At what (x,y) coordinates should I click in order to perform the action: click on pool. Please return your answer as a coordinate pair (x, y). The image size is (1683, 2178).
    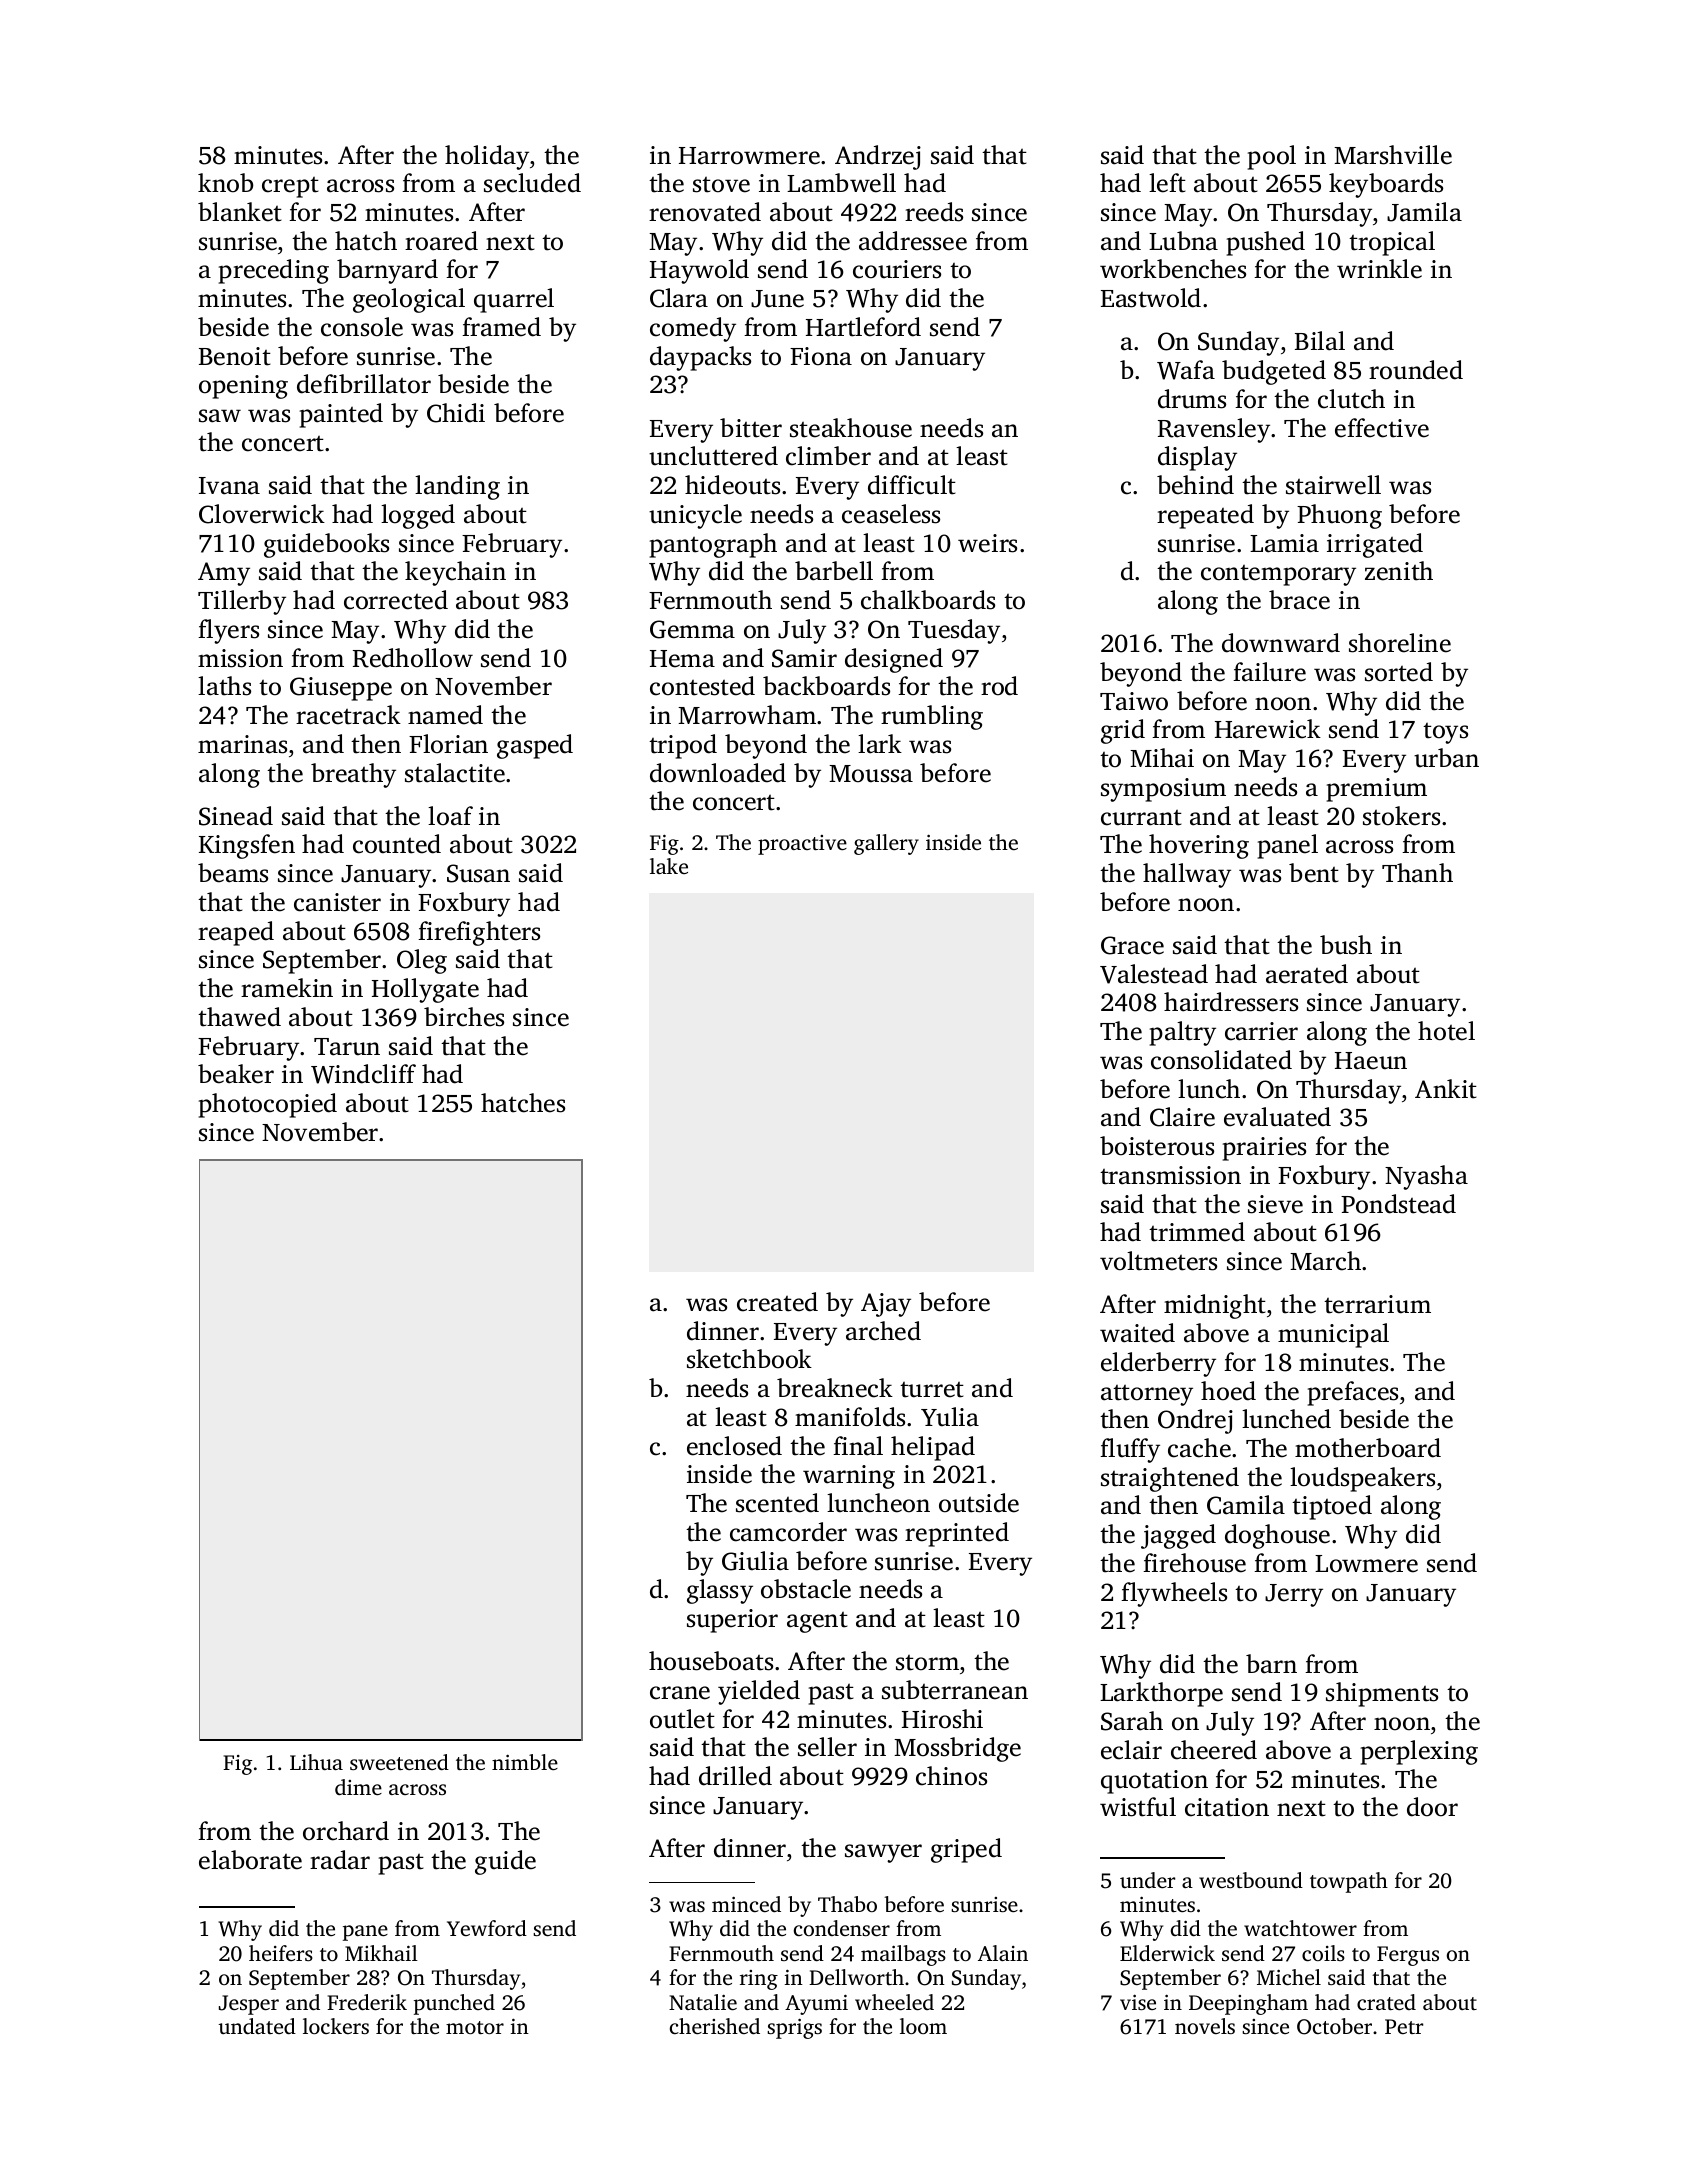
    Looking at the image, I should click on (1272, 157).
